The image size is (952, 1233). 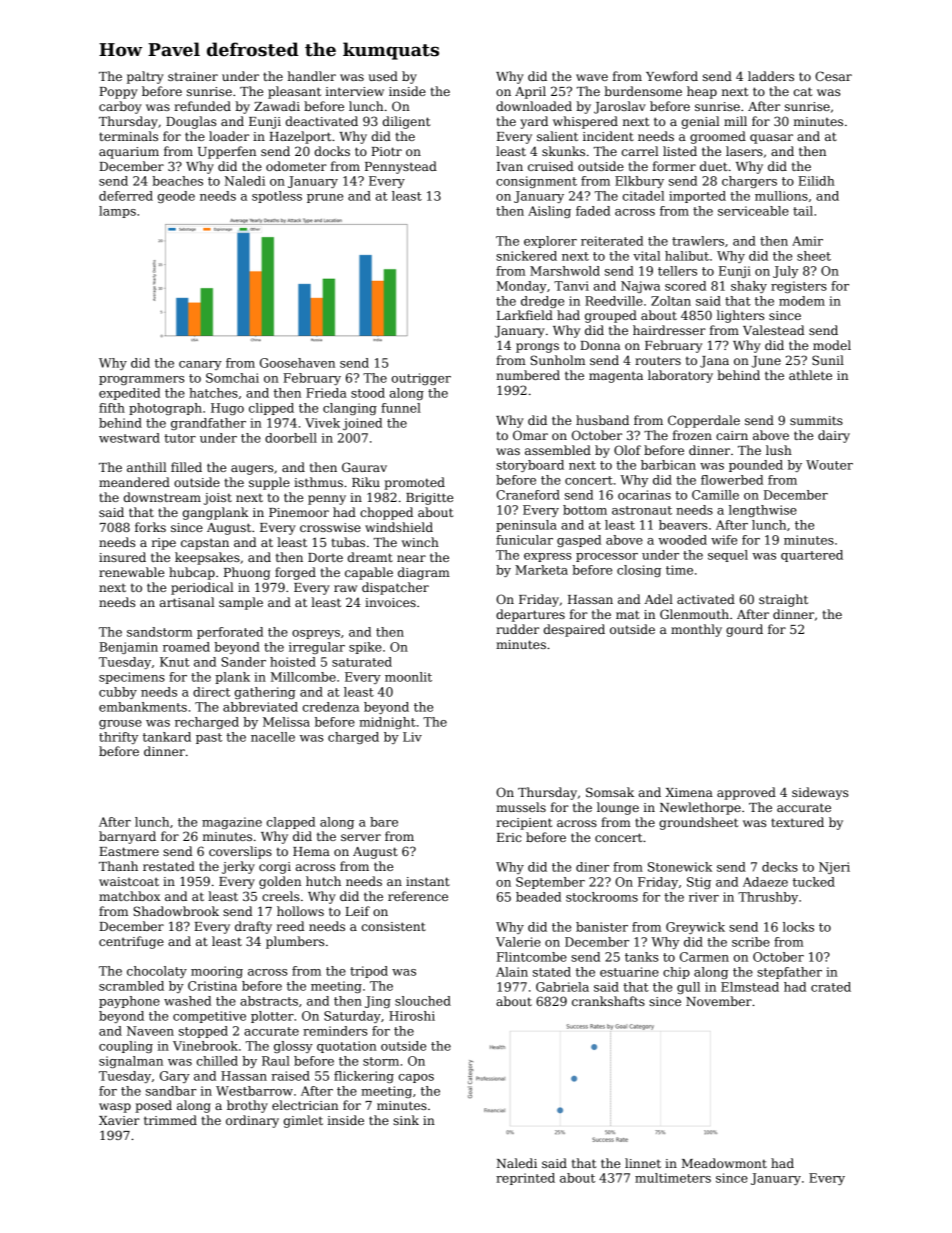 I want to click on Jana, so click(x=714, y=362).
